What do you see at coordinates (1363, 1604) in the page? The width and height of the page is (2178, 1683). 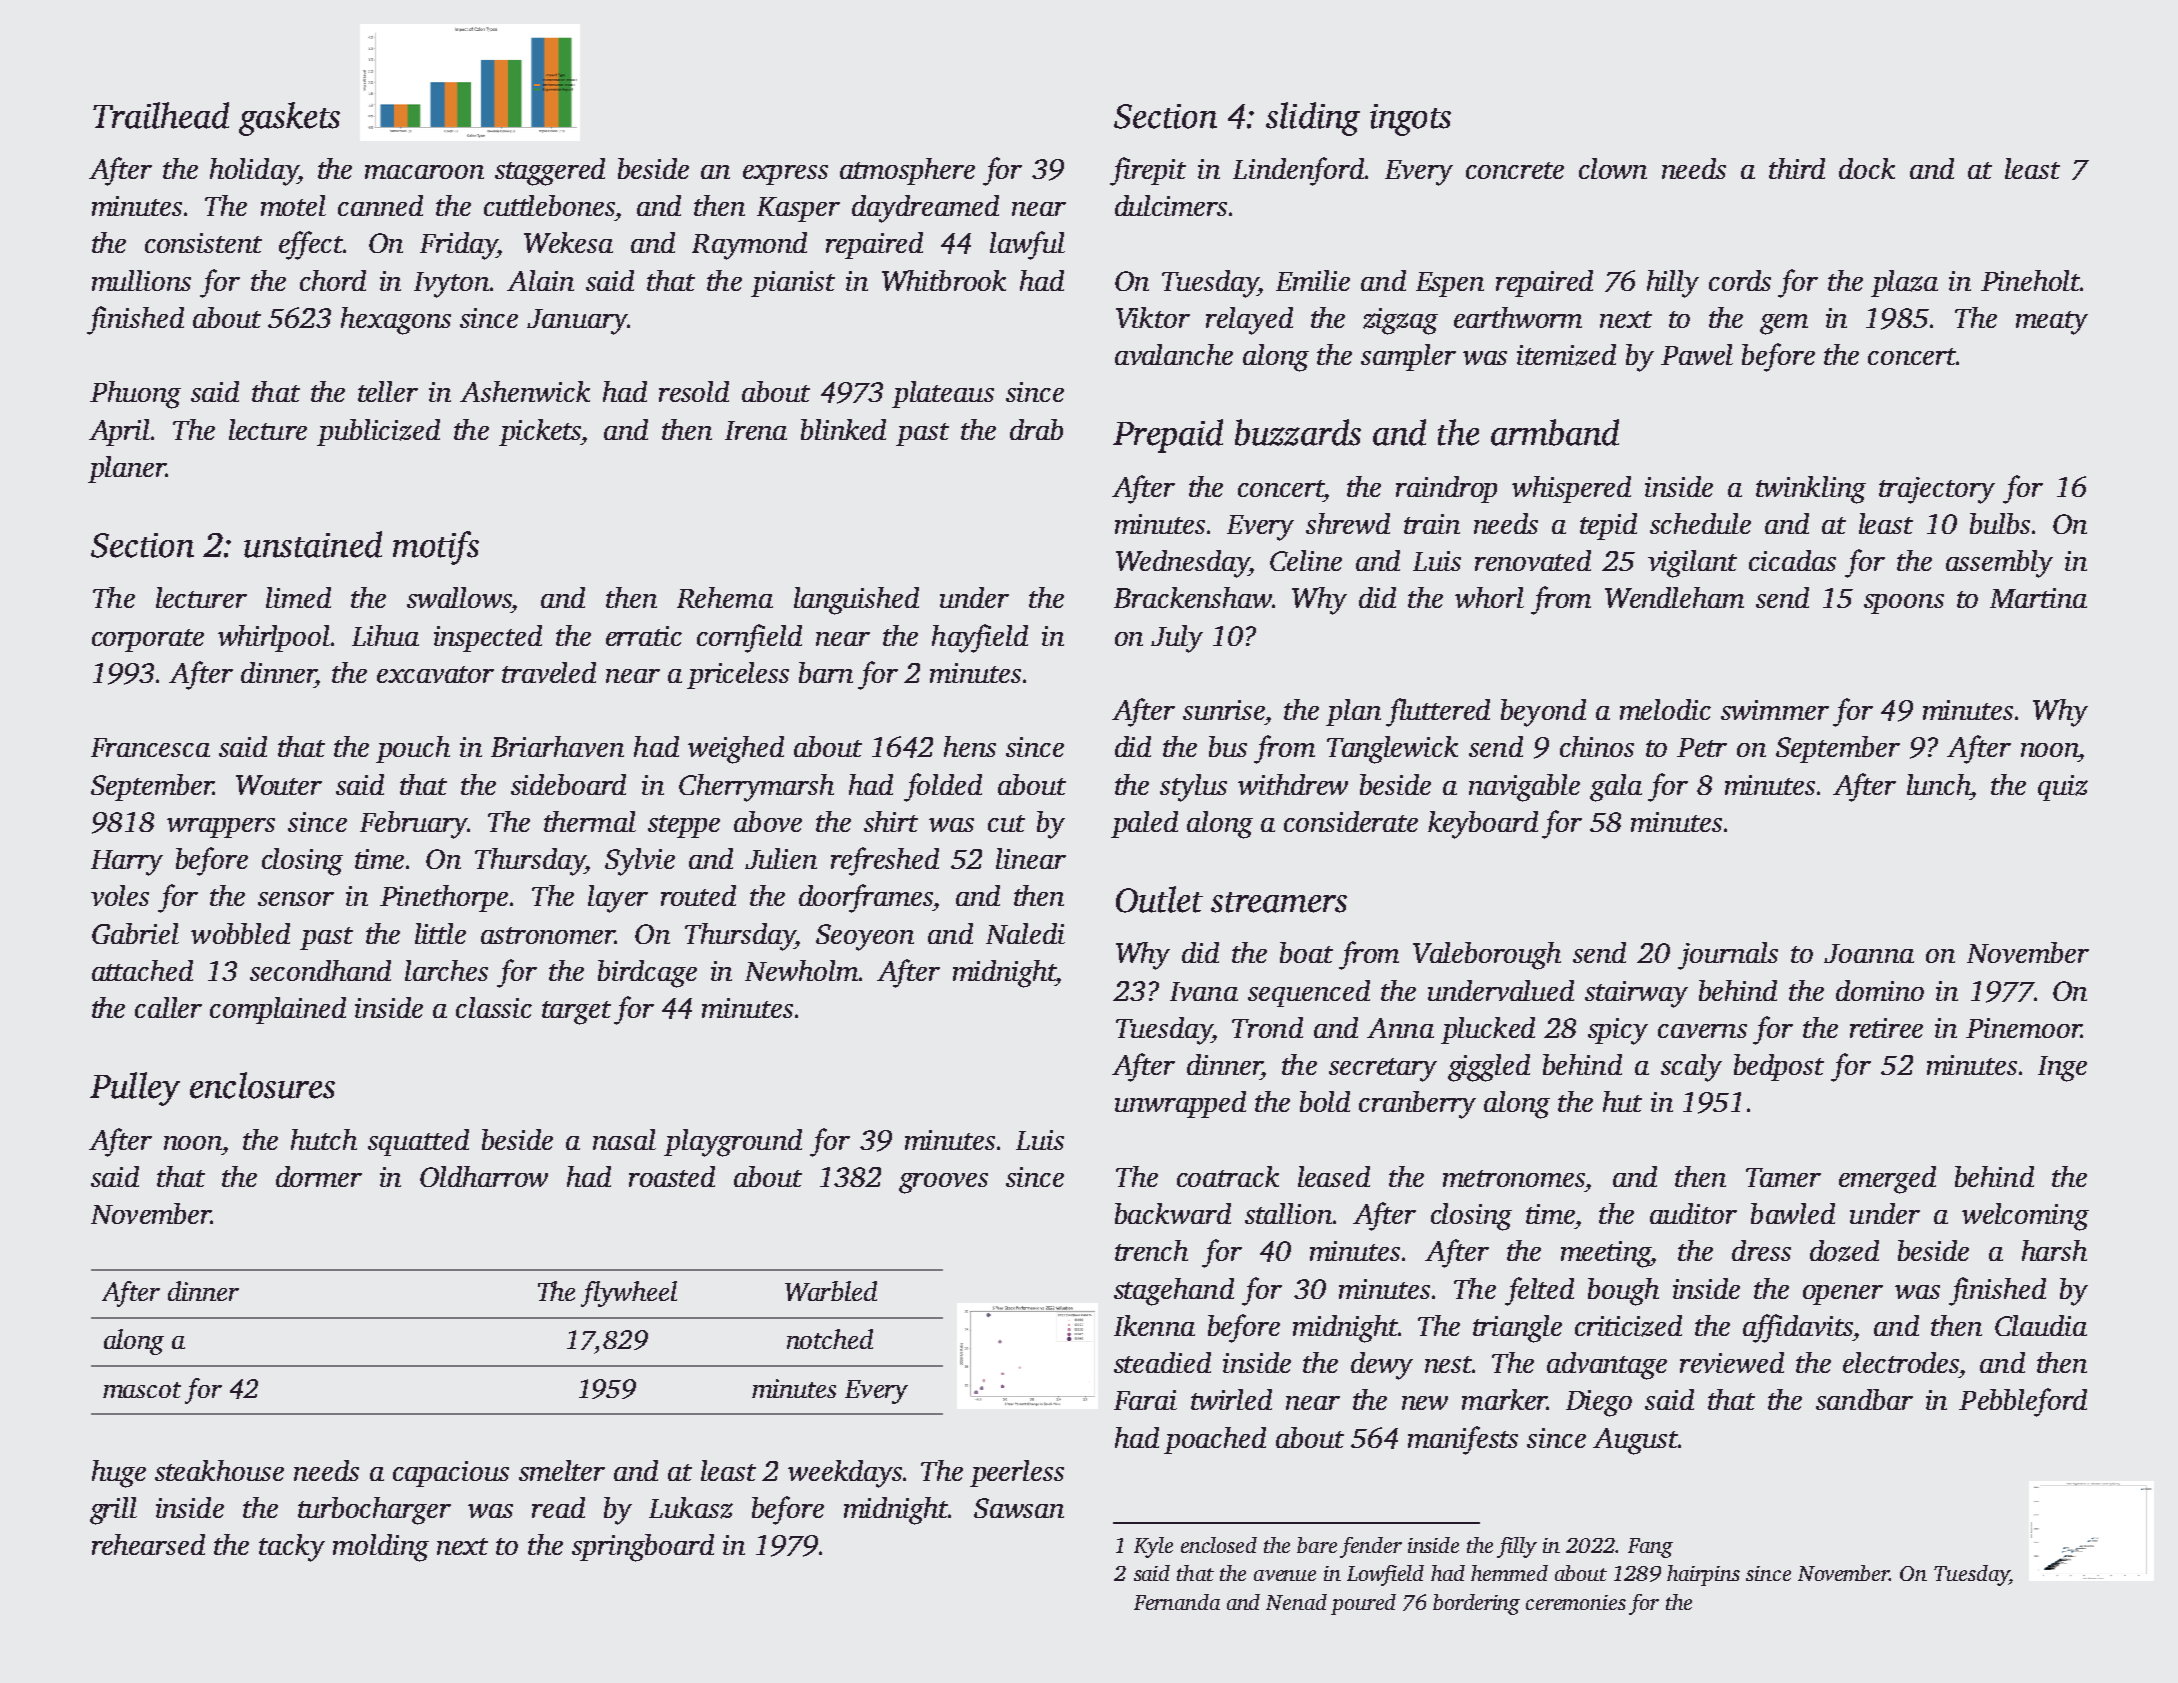 I see `poured` at bounding box center [1363, 1604].
